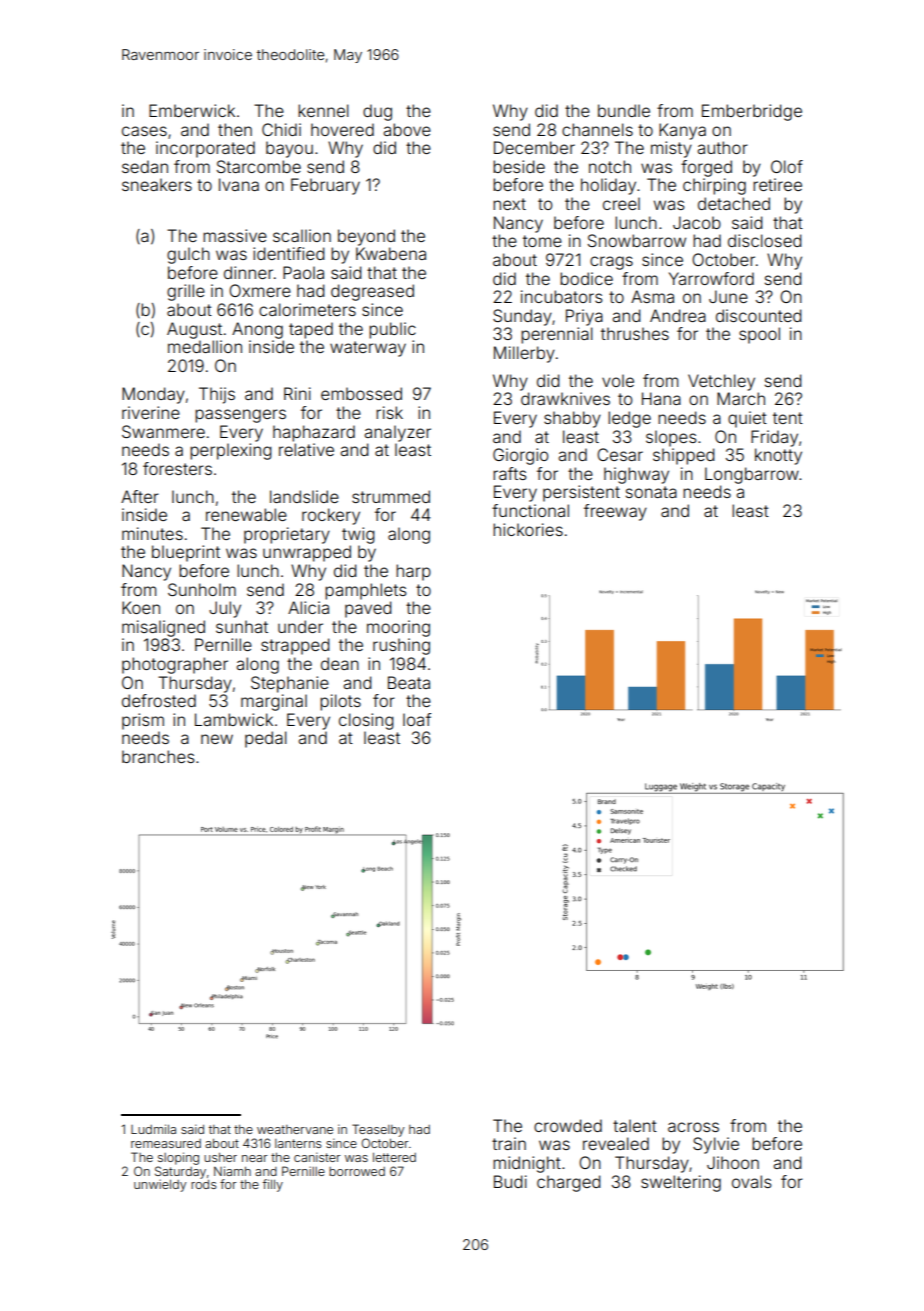  Describe the element at coordinates (192, 110) in the screenshot. I see `Emberwick` at that location.
